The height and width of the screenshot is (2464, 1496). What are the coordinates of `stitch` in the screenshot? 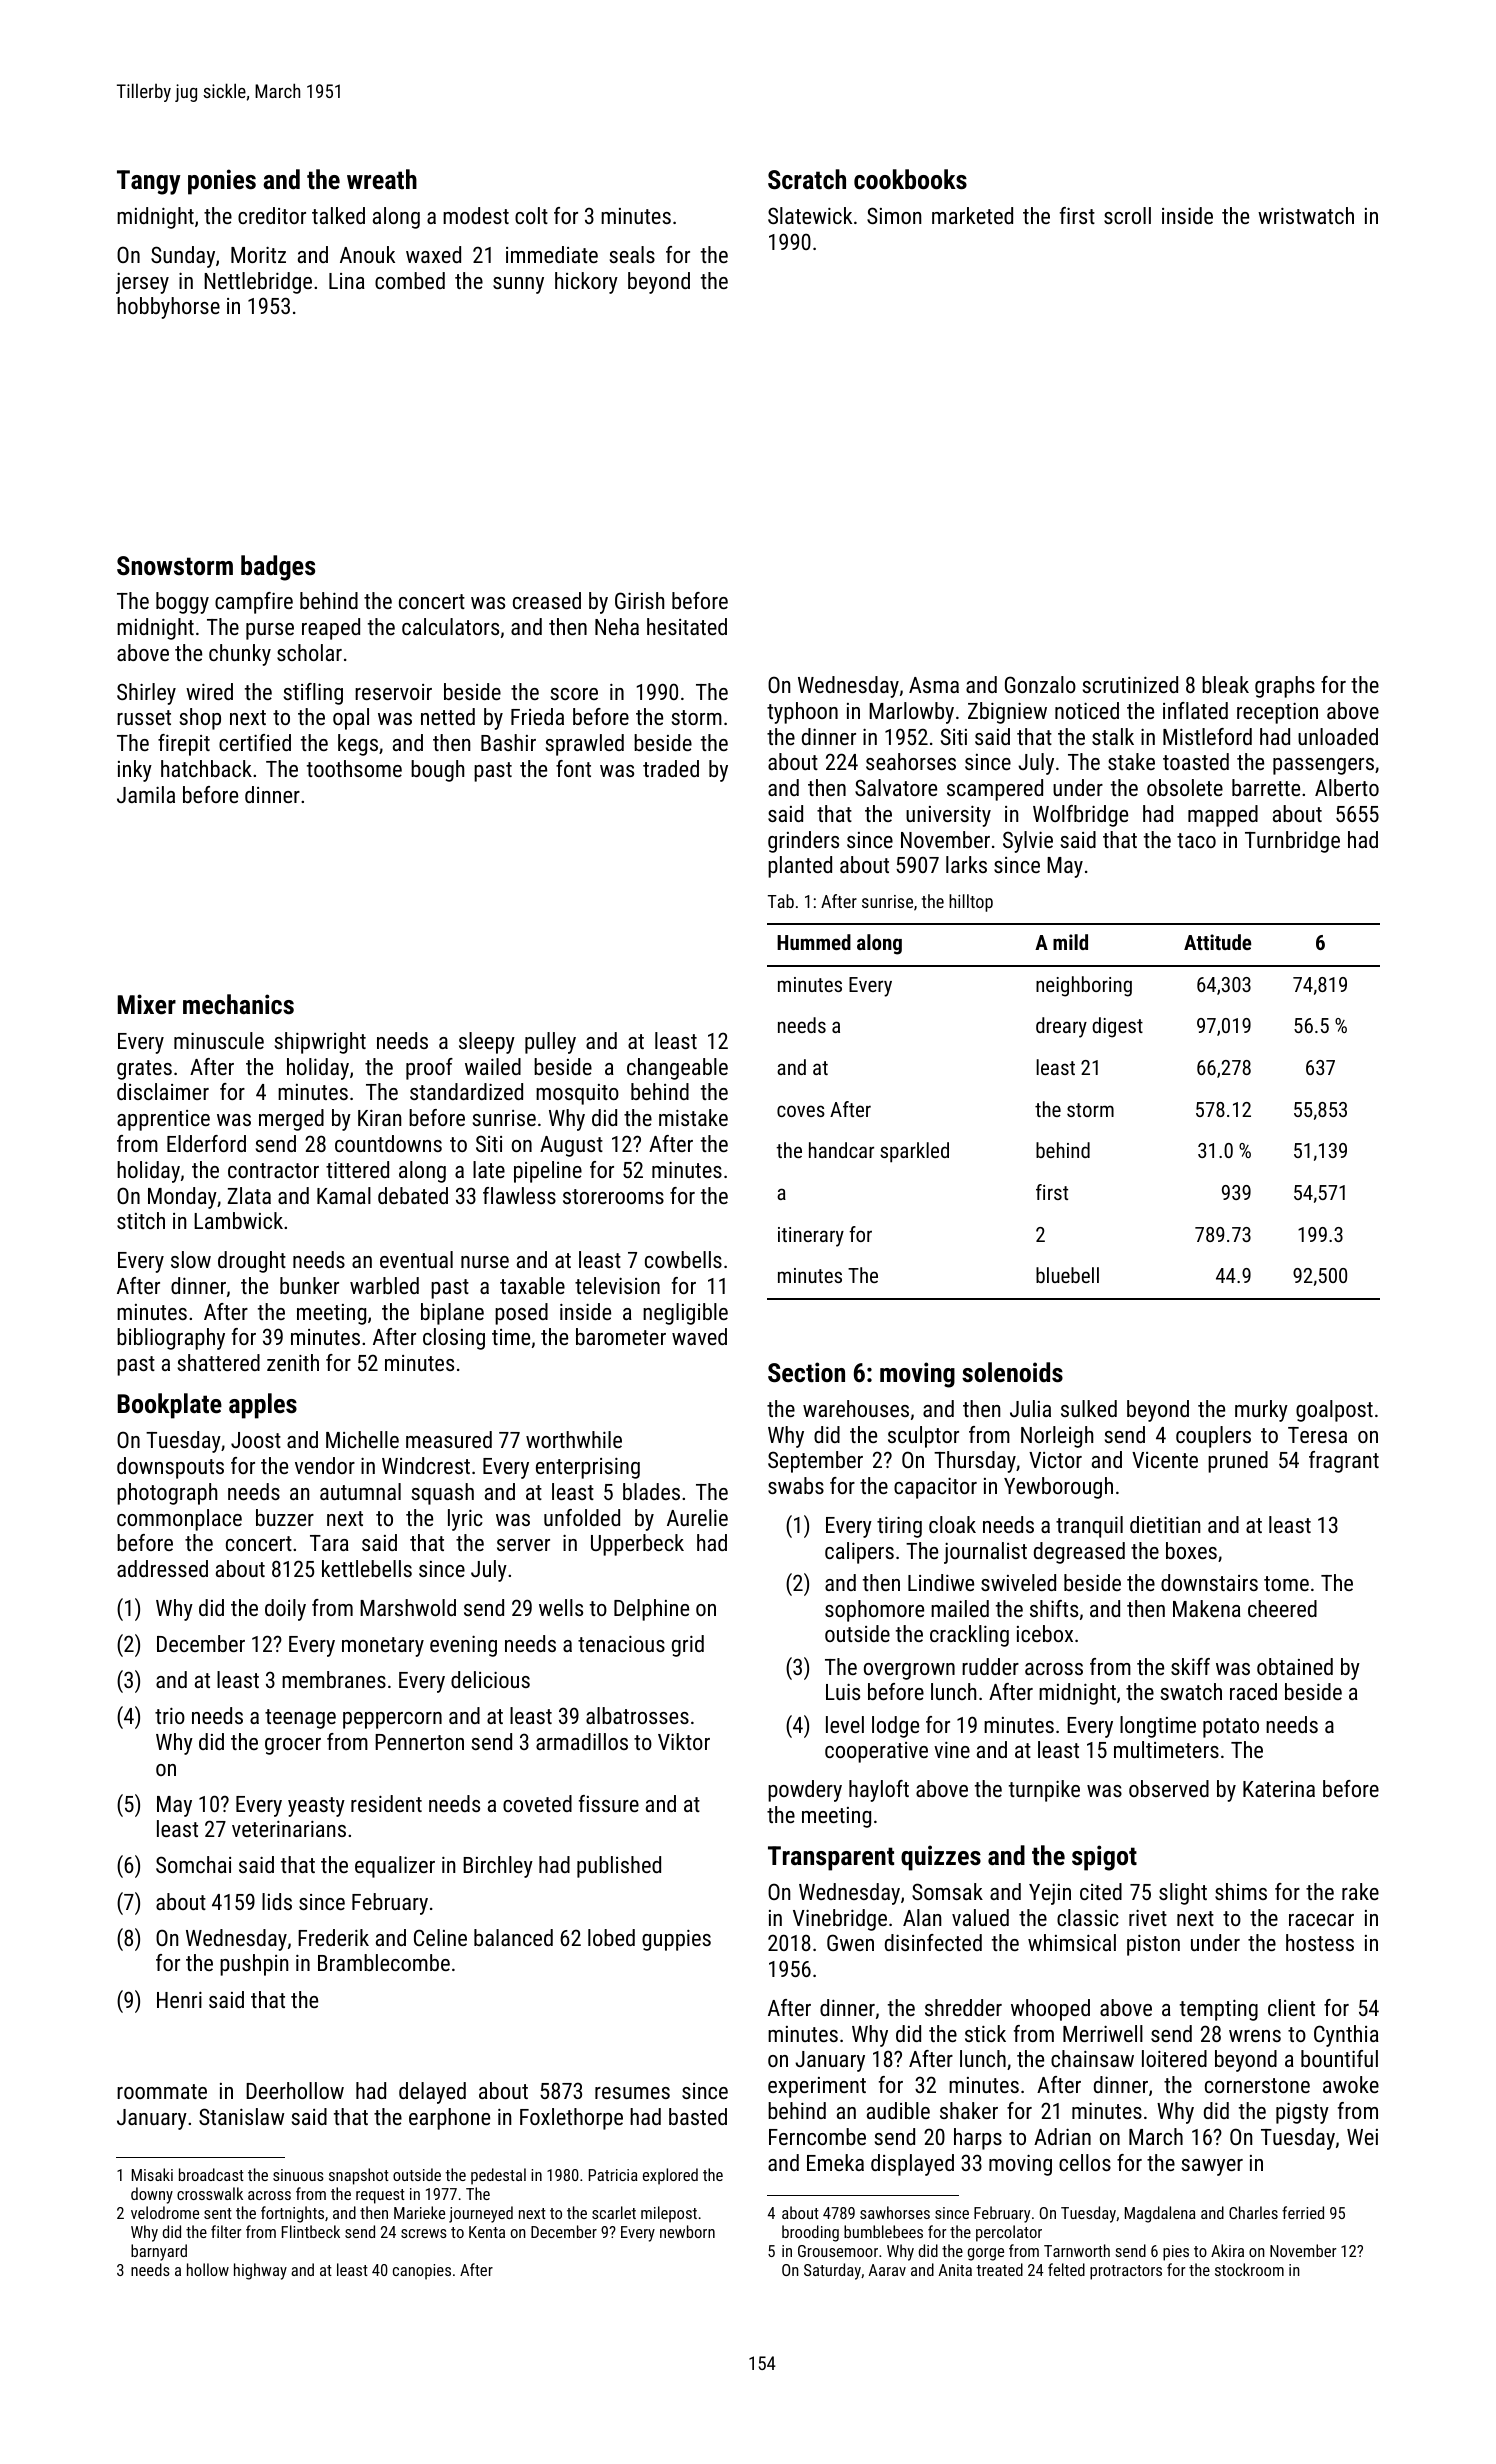 It's located at (141, 1220).
